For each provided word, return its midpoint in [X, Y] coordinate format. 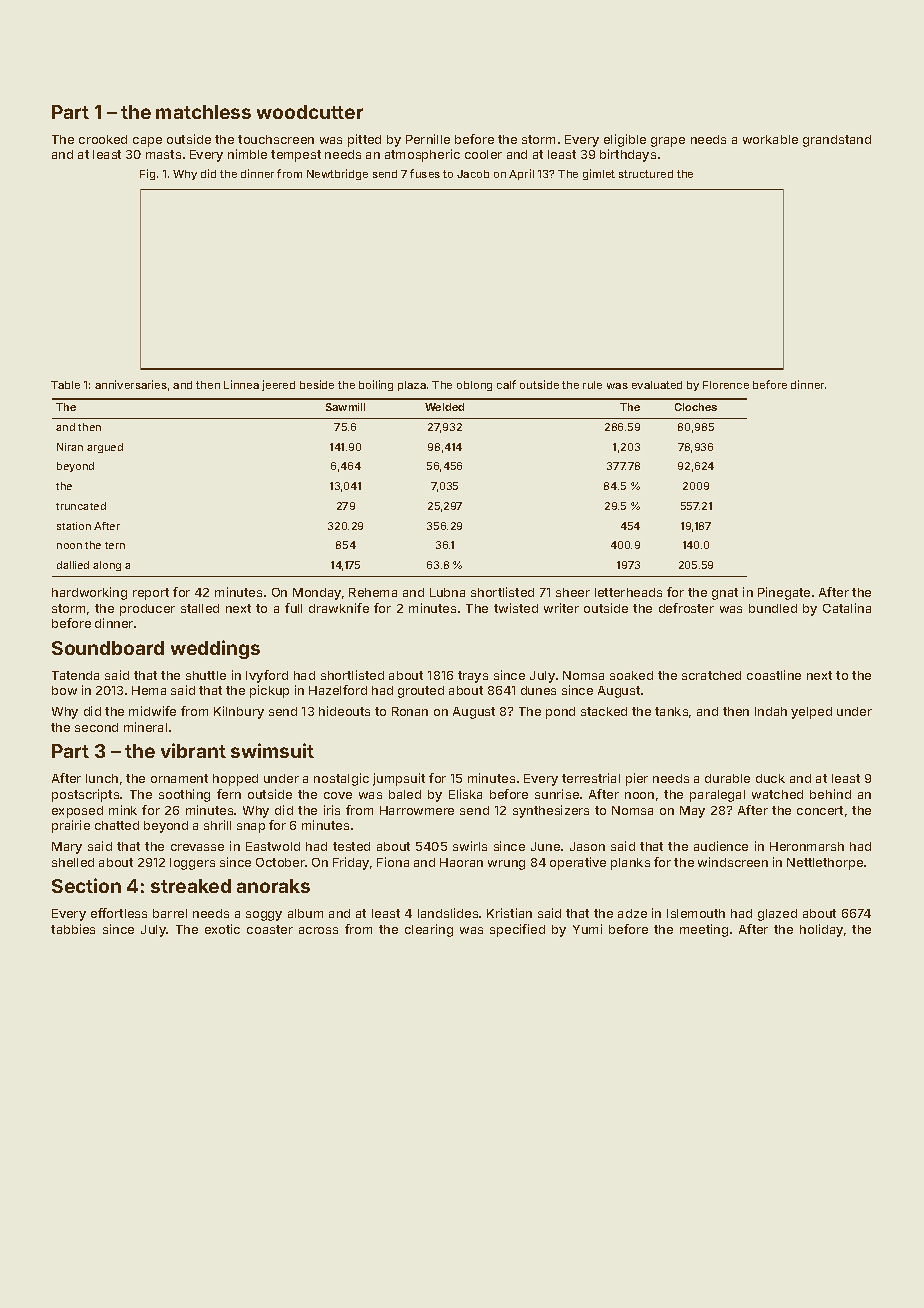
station [74, 526]
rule [592, 385]
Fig [147, 174]
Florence [726, 385]
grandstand [837, 141]
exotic [222, 929]
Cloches [696, 407]
